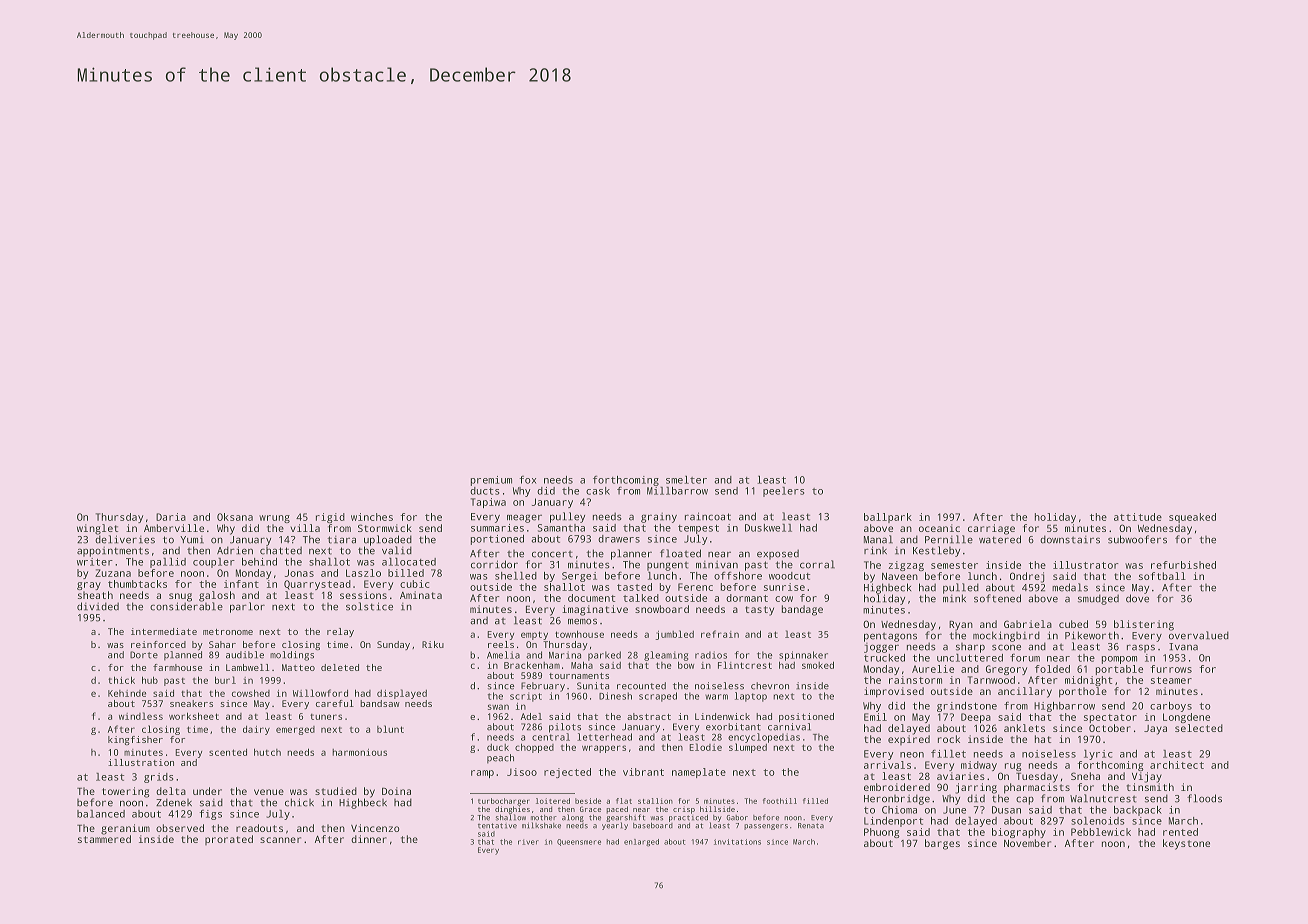 Image resolution: width=1308 pixels, height=924 pixels. I want to click on scented, so click(228, 752).
